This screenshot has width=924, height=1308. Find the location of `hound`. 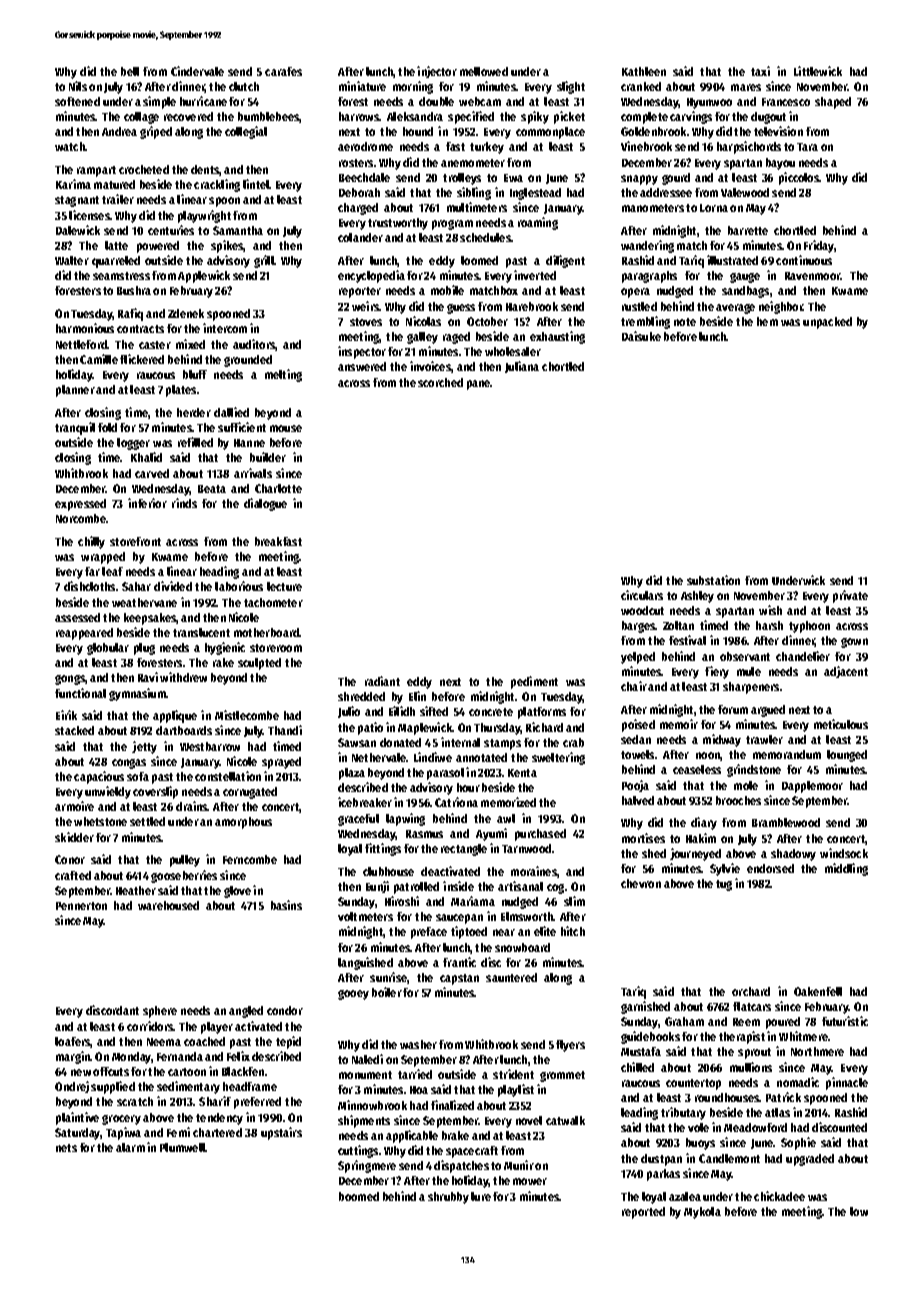

hound is located at coordinates (418, 131).
